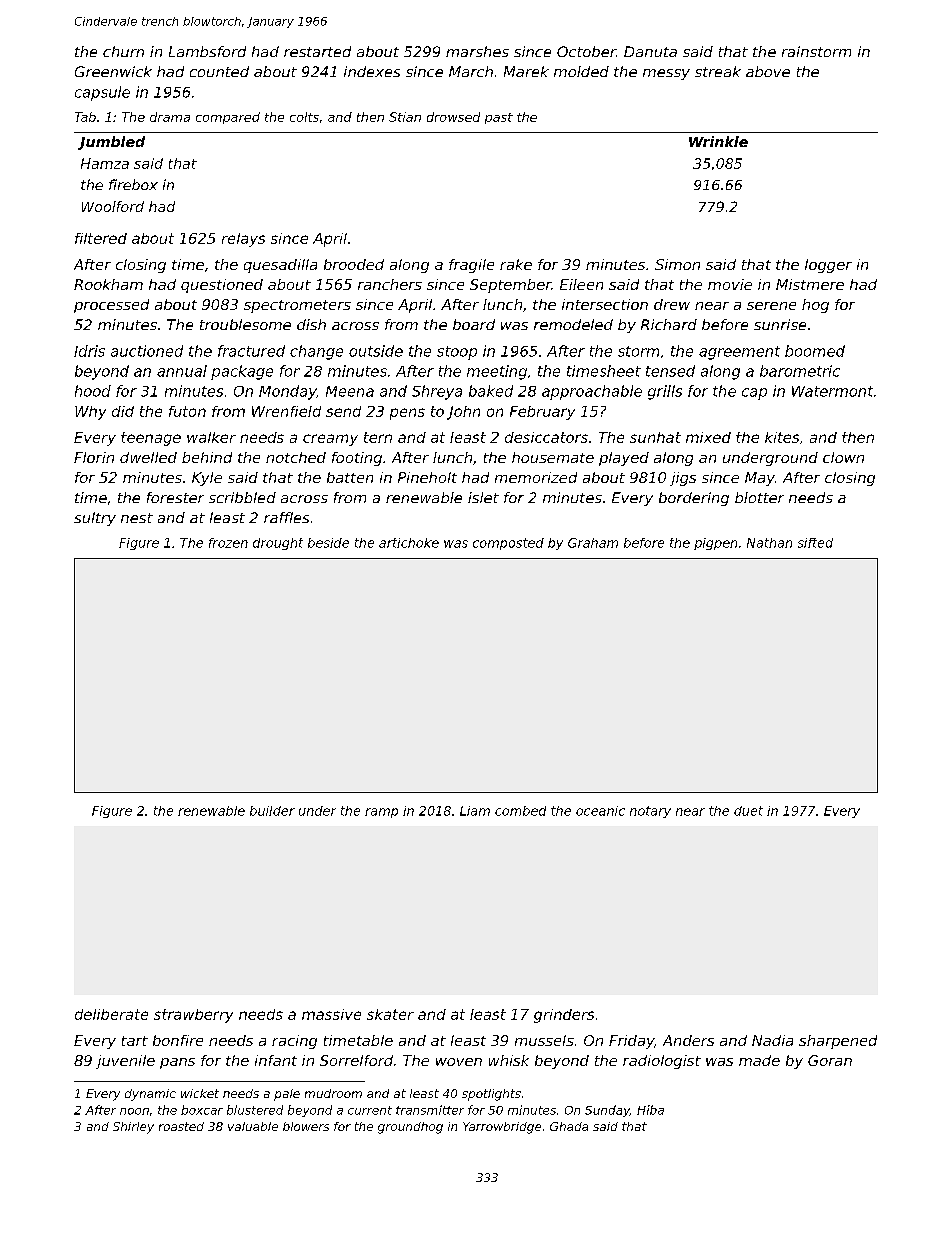  Describe the element at coordinates (536, 477) in the screenshot. I see `memorized` at that location.
